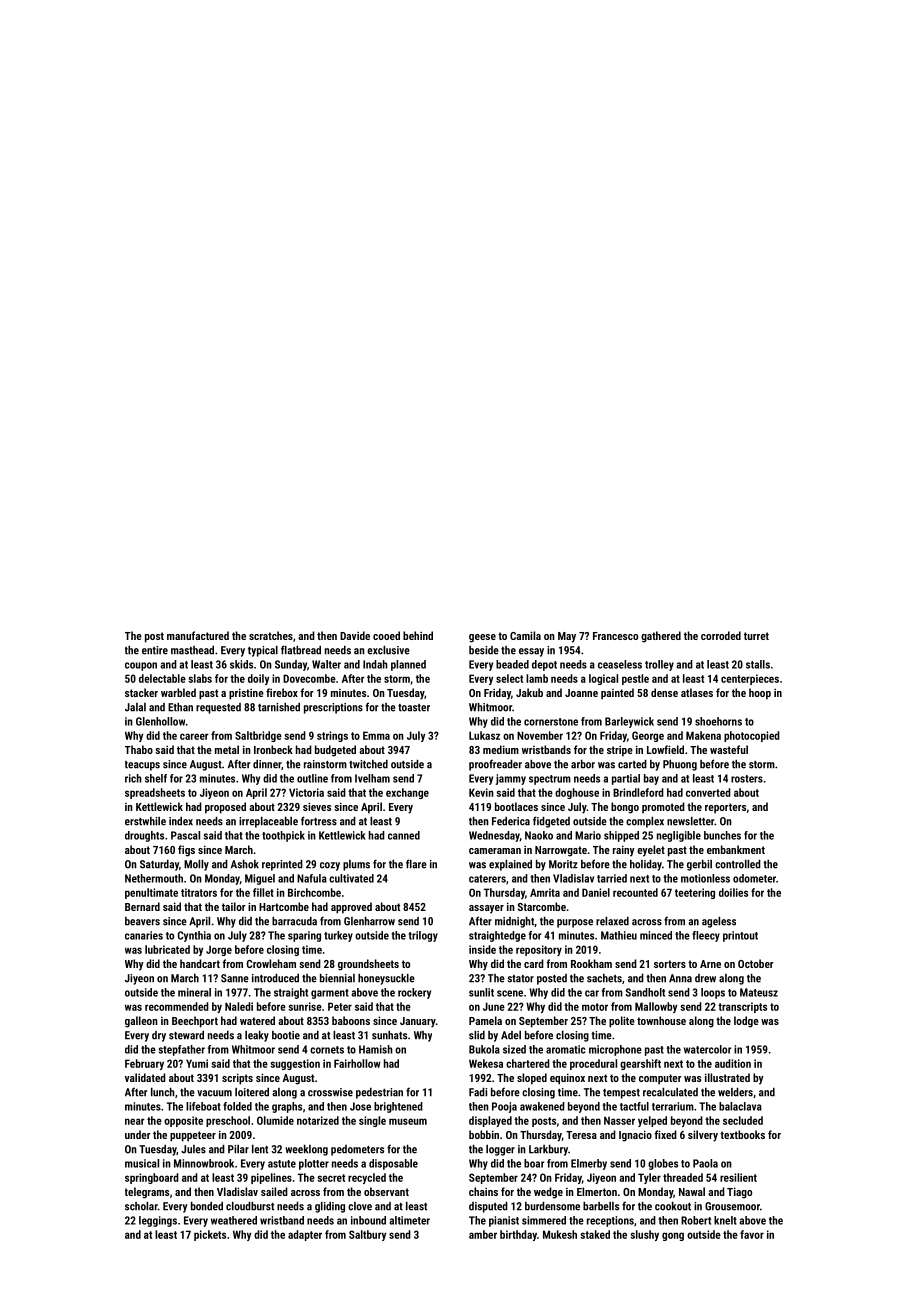  What do you see at coordinates (629, 722) in the document?
I see `Barleywick` at bounding box center [629, 722].
